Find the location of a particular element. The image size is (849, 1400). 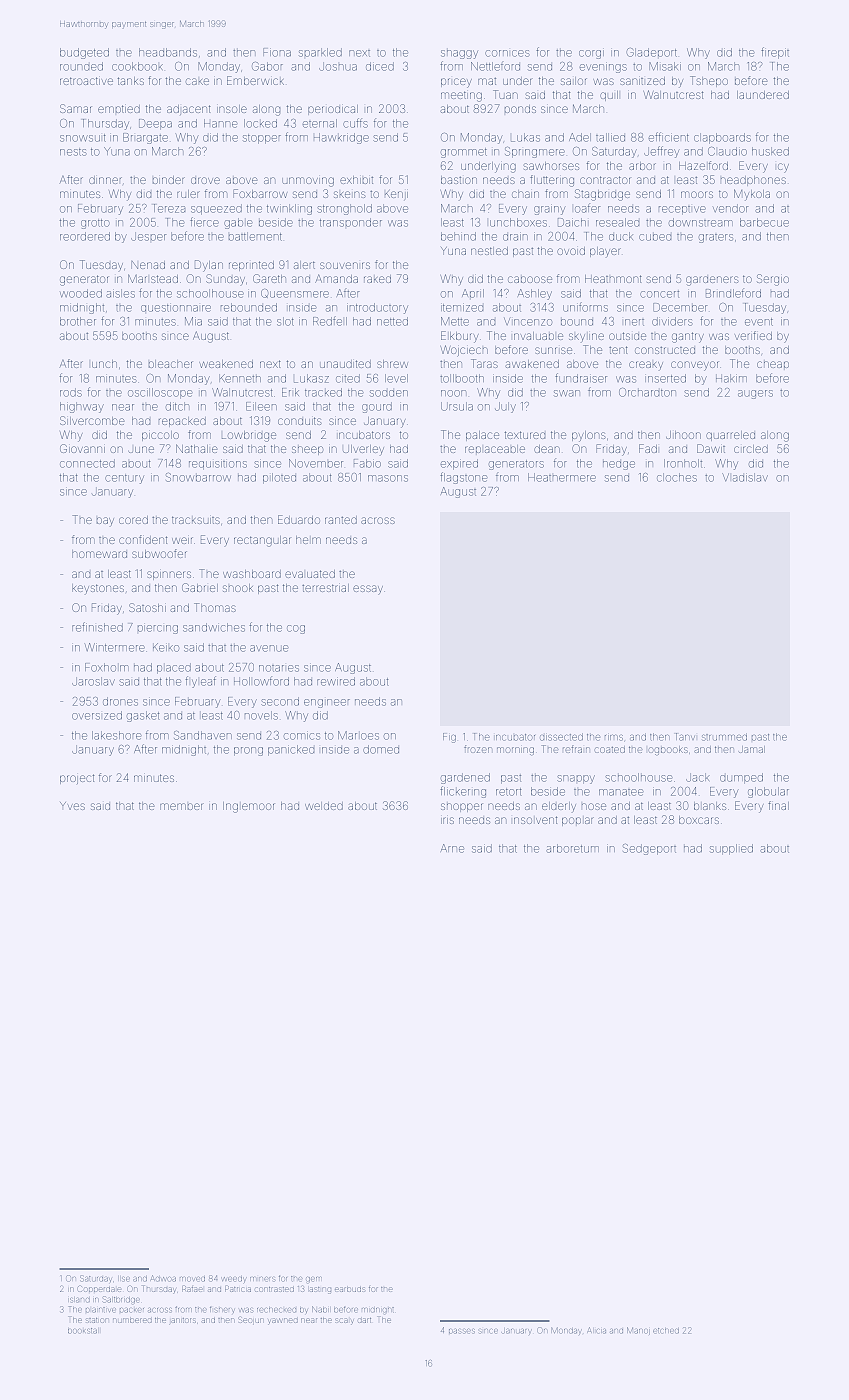

Yves is located at coordinates (72, 806).
